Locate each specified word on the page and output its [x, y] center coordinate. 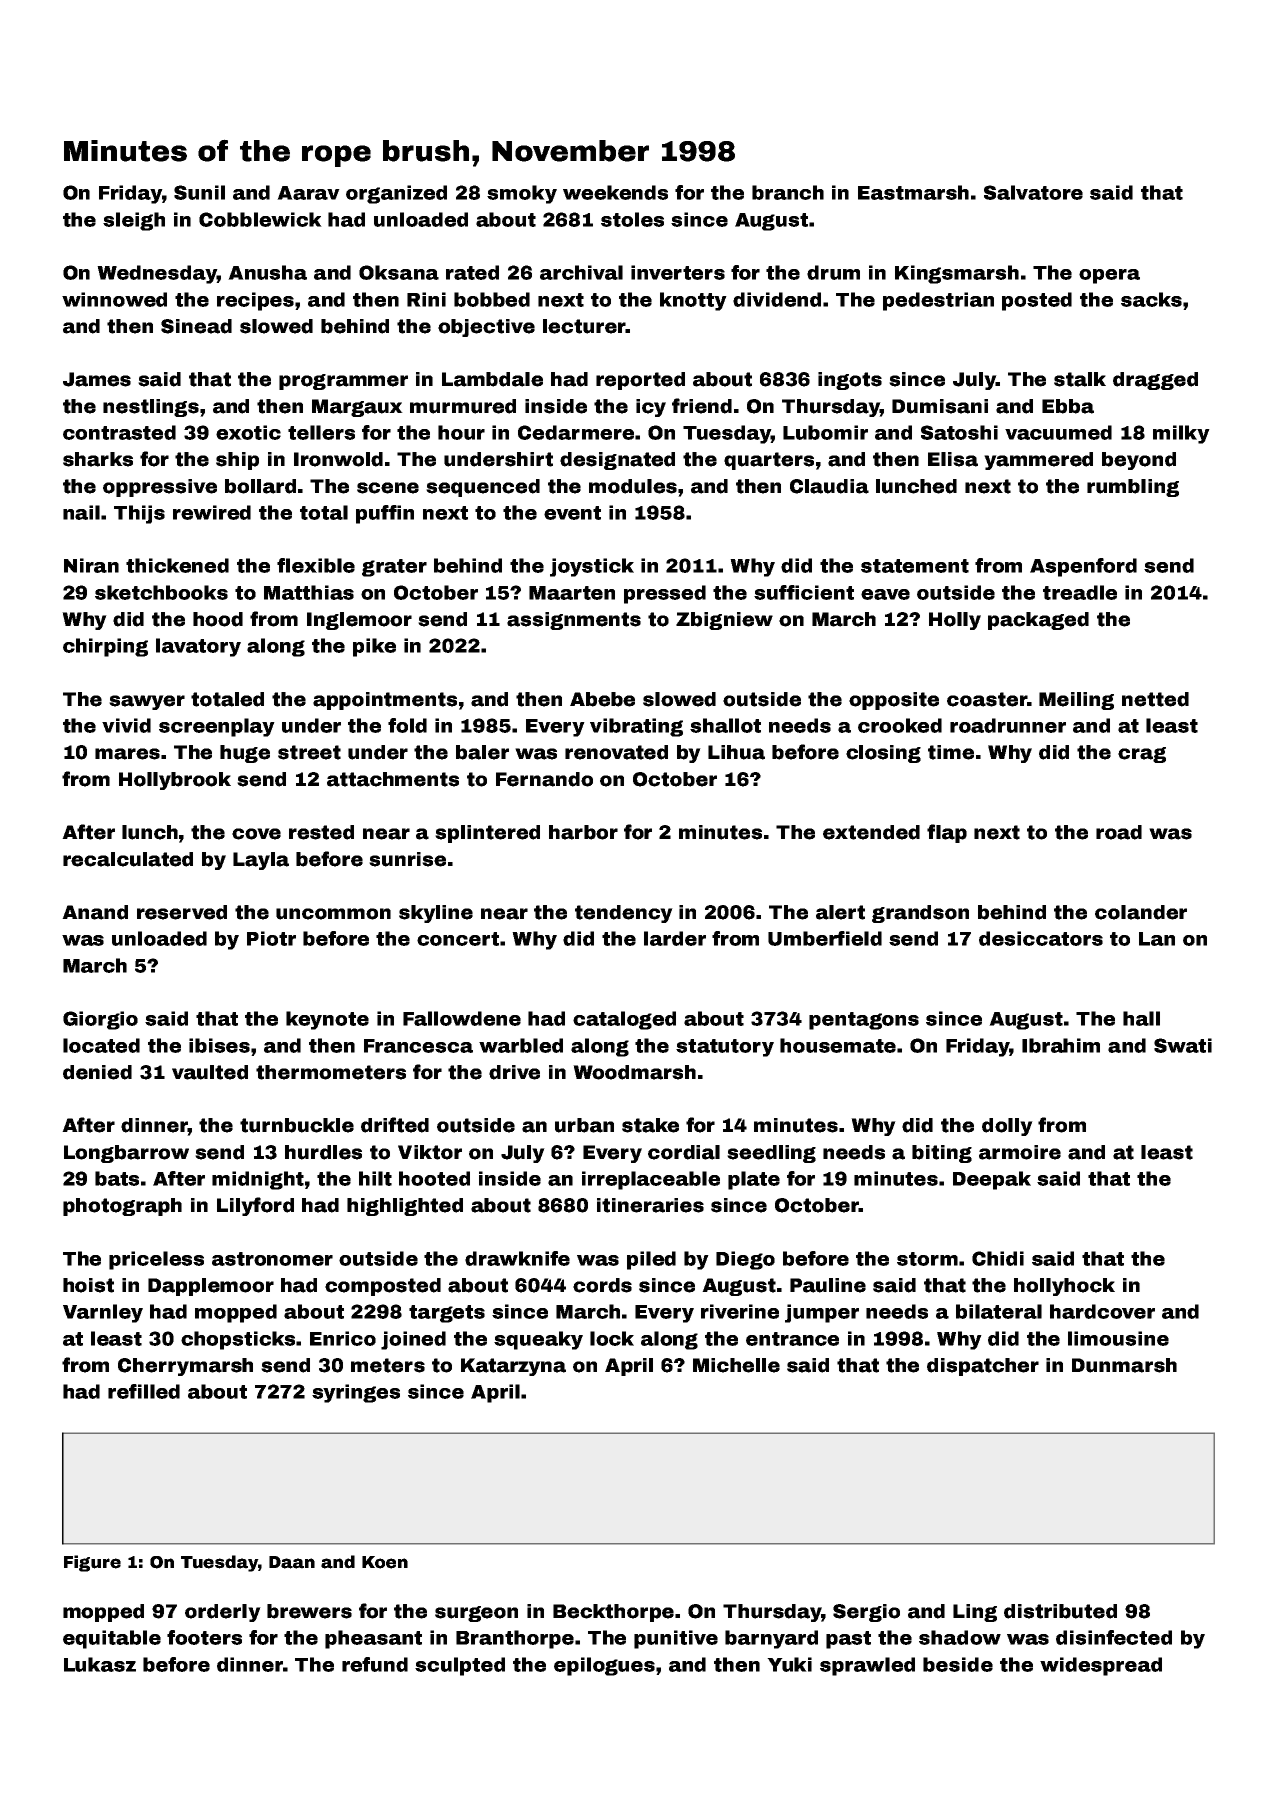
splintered [487, 834]
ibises [219, 1045]
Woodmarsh [634, 1072]
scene [388, 488]
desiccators [1041, 938]
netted [1155, 699]
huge [245, 754]
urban [584, 1125]
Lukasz [100, 1664]
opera [1109, 276]
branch [788, 192]
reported [640, 381]
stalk [1080, 379]
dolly [1007, 1127]
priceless [156, 1260]
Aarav [308, 193]
